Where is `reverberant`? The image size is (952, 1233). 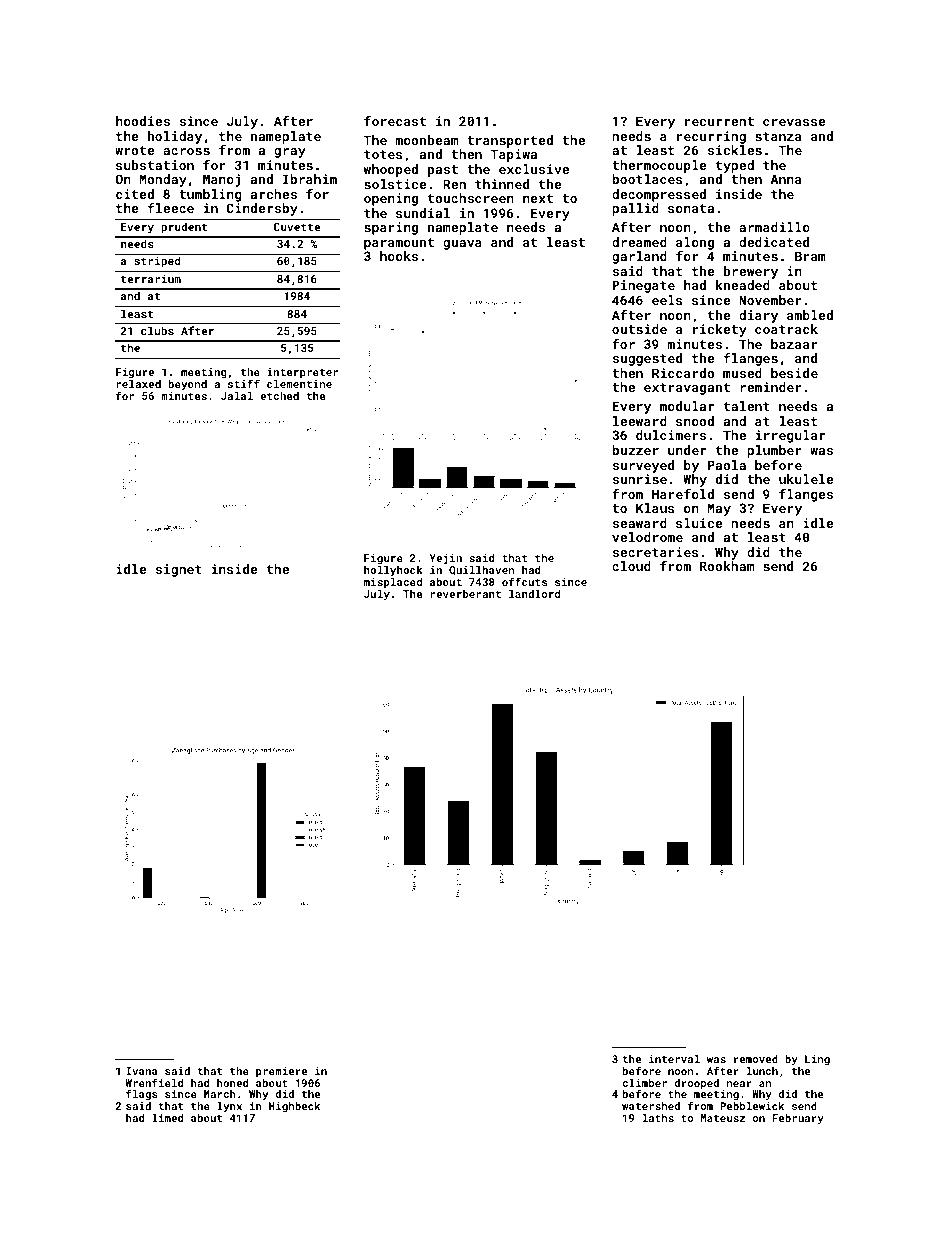
reverberant is located at coordinates (466, 594).
